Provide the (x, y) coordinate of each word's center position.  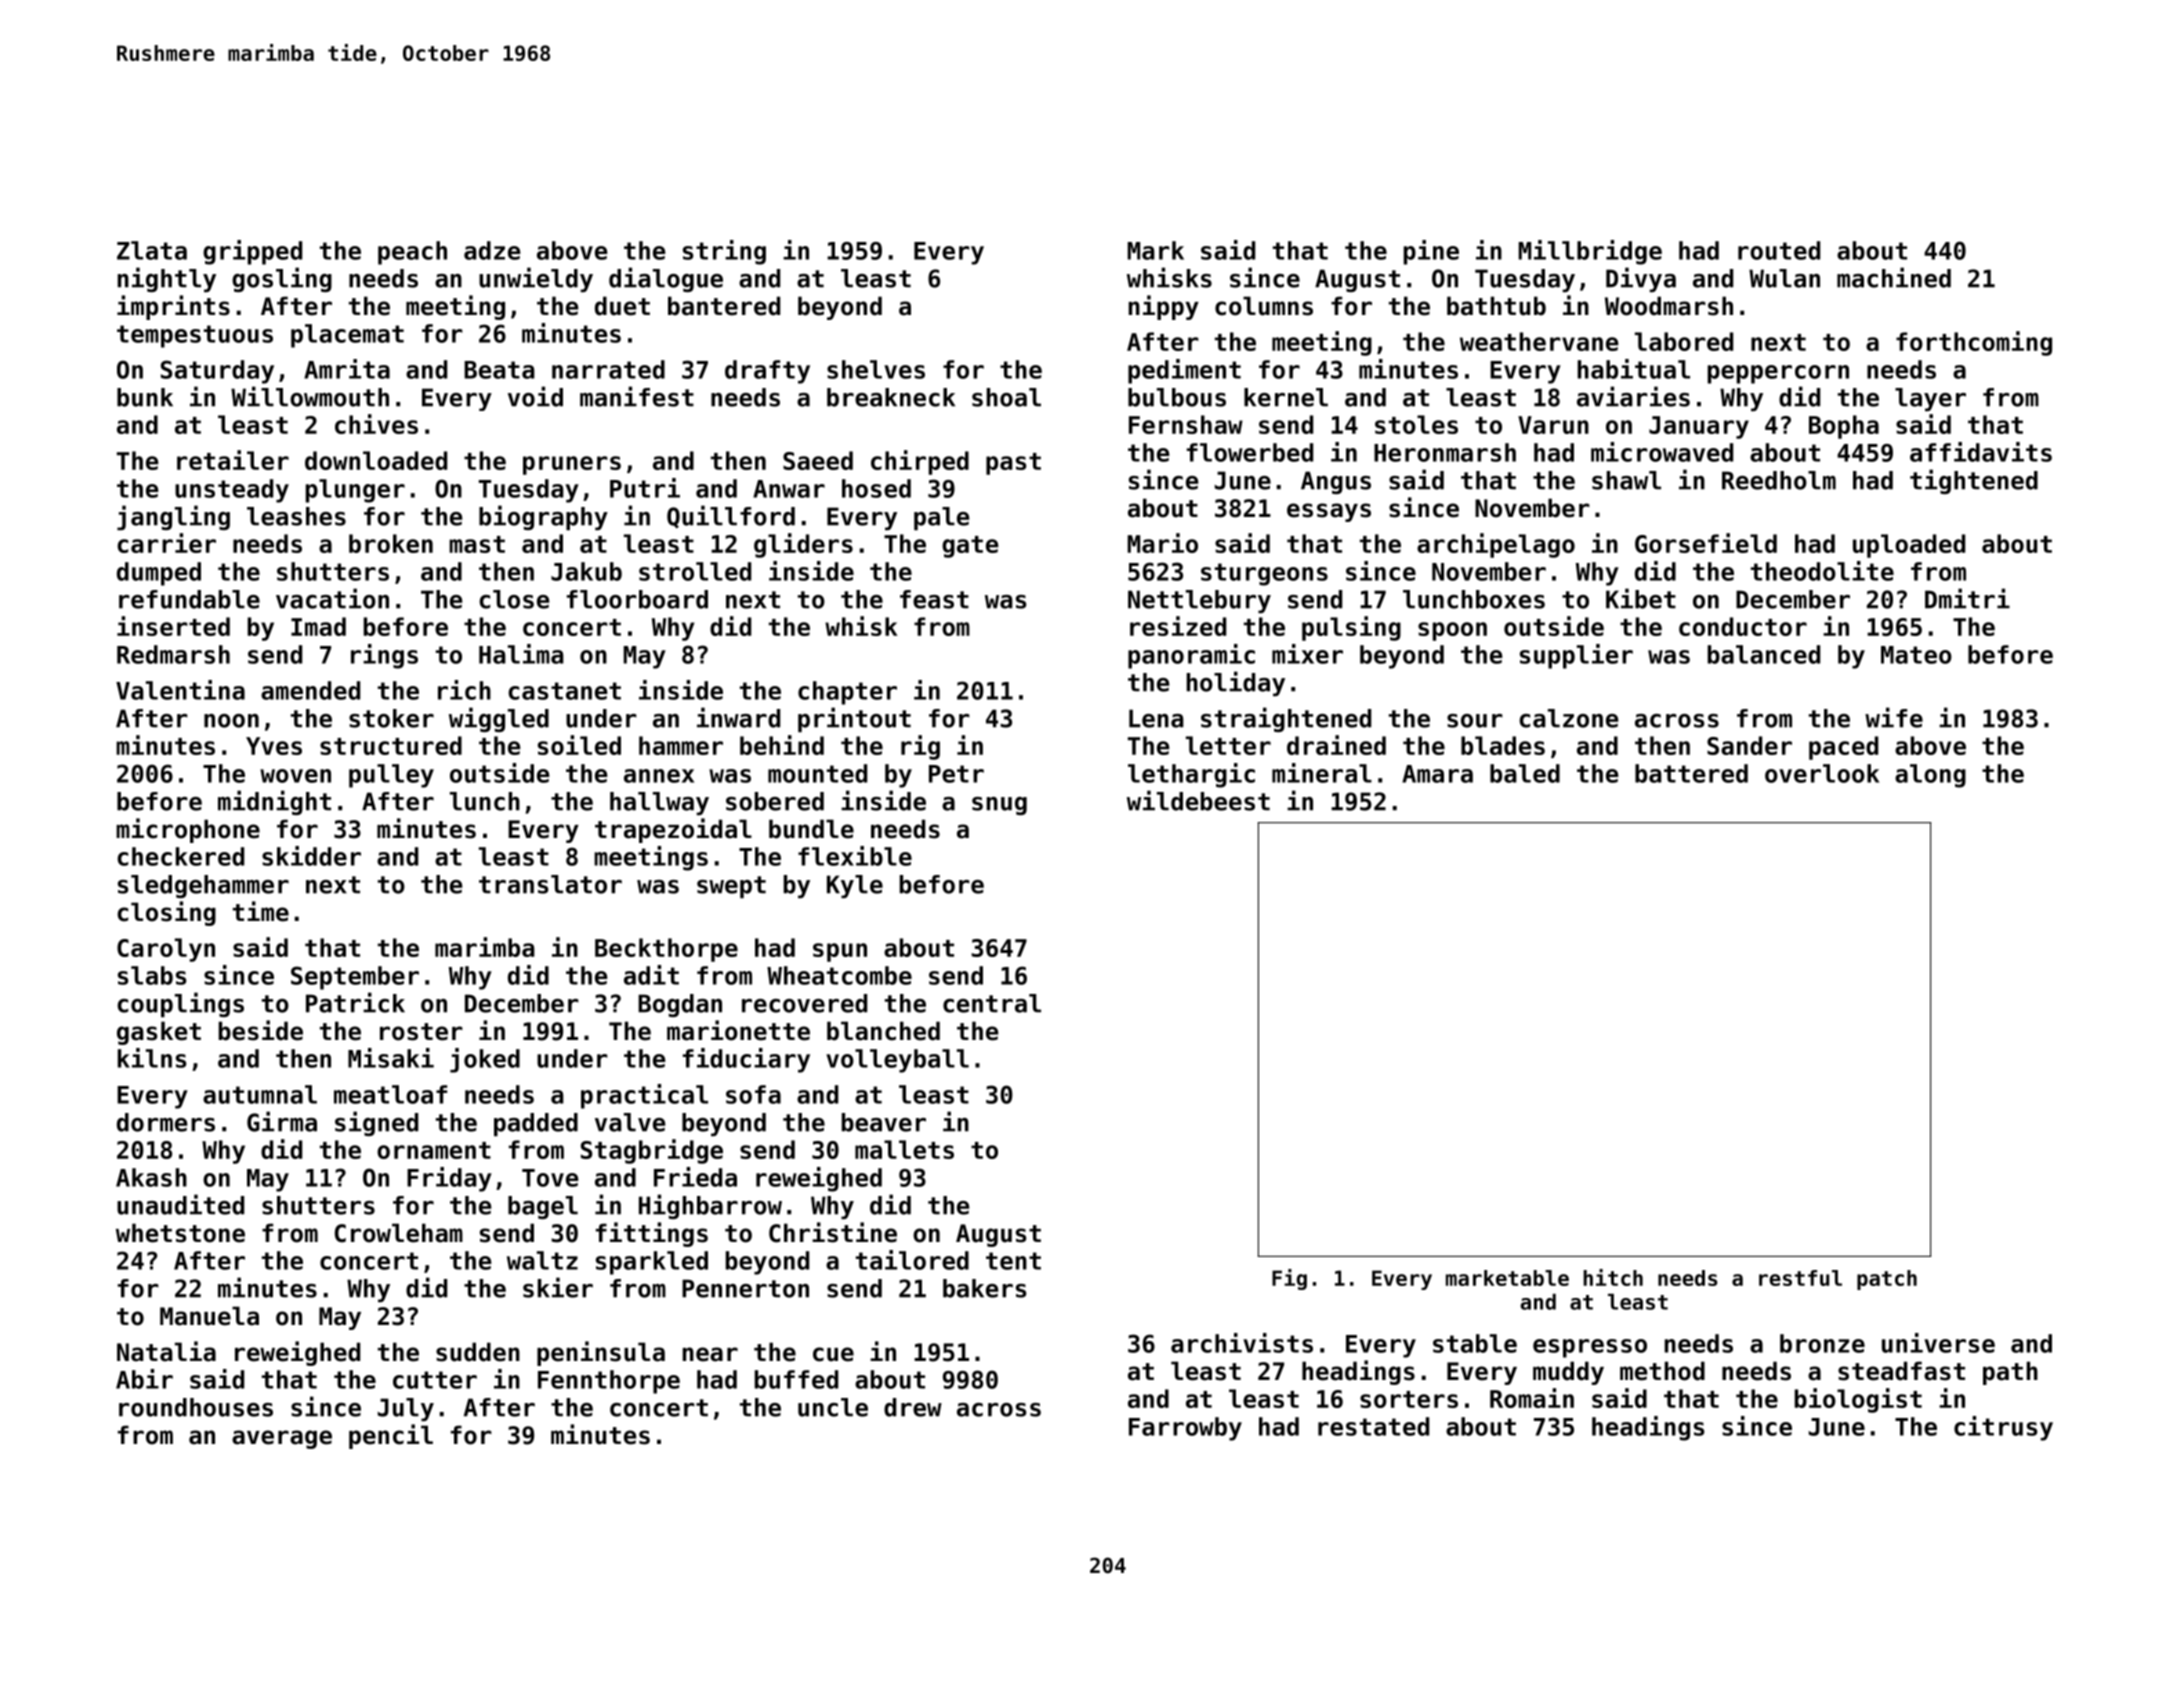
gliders (803, 545)
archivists (1242, 1343)
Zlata (152, 250)
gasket (159, 1033)
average (282, 1439)
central (992, 1003)
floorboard (637, 599)
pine (1431, 252)
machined (1894, 277)
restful (1800, 1278)
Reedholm (1779, 480)
